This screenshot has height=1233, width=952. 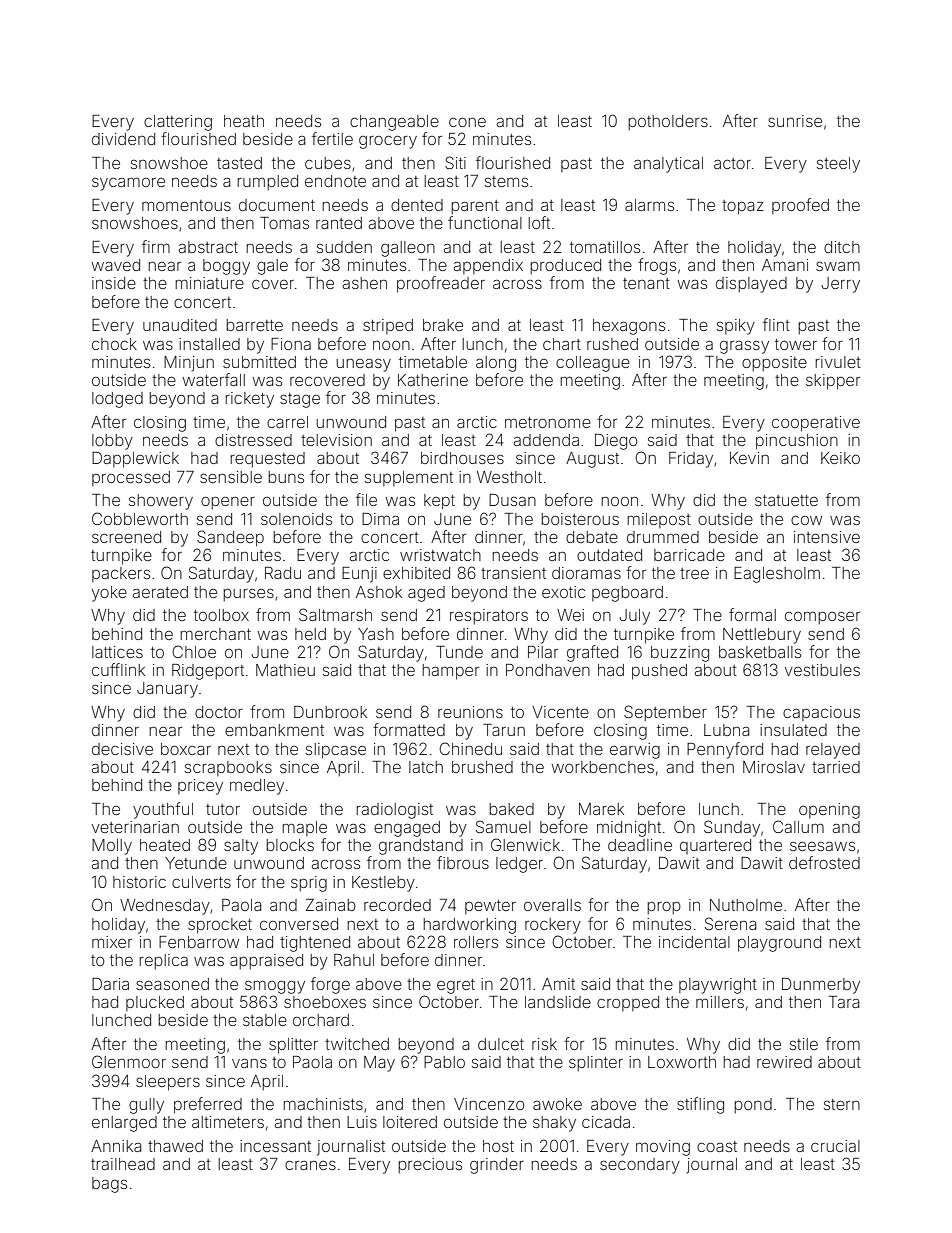 I want to click on miniature, so click(x=209, y=283).
